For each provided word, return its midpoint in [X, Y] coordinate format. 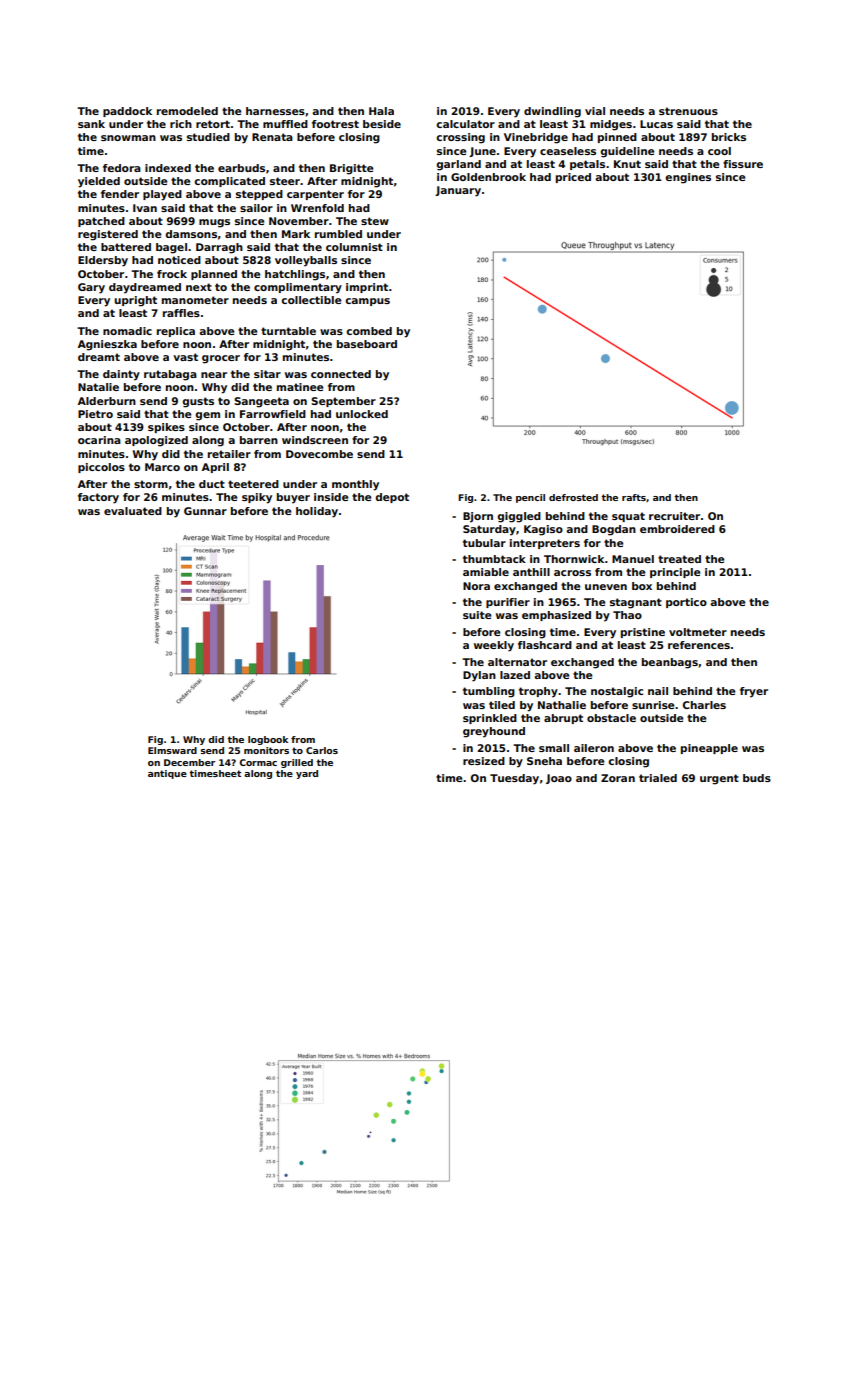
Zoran [618, 778]
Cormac [258, 762]
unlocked [362, 414]
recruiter [674, 516]
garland [459, 165]
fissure [743, 164]
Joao [559, 779]
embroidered [677, 529]
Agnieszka [107, 345]
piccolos [101, 468]
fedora [122, 168]
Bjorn [478, 517]
